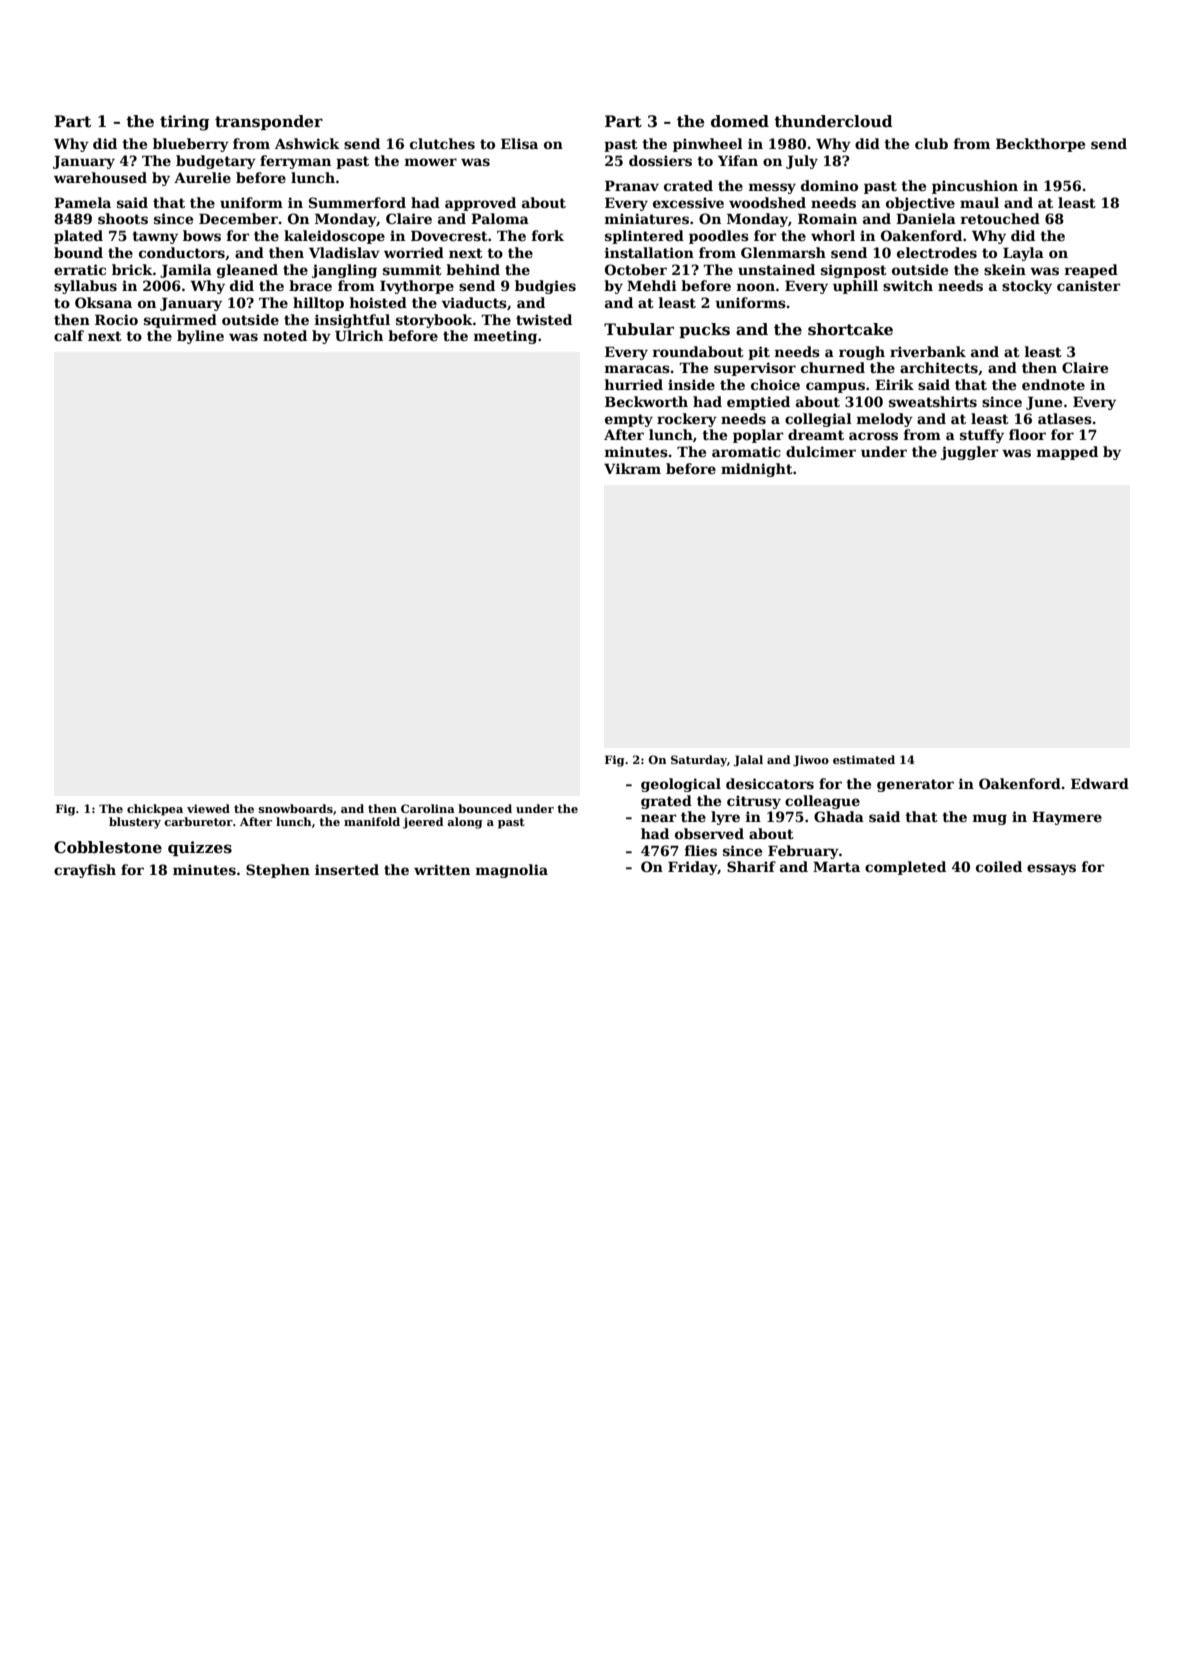 The width and height of the document is (1184, 1674). I want to click on Vikram, so click(632, 468).
